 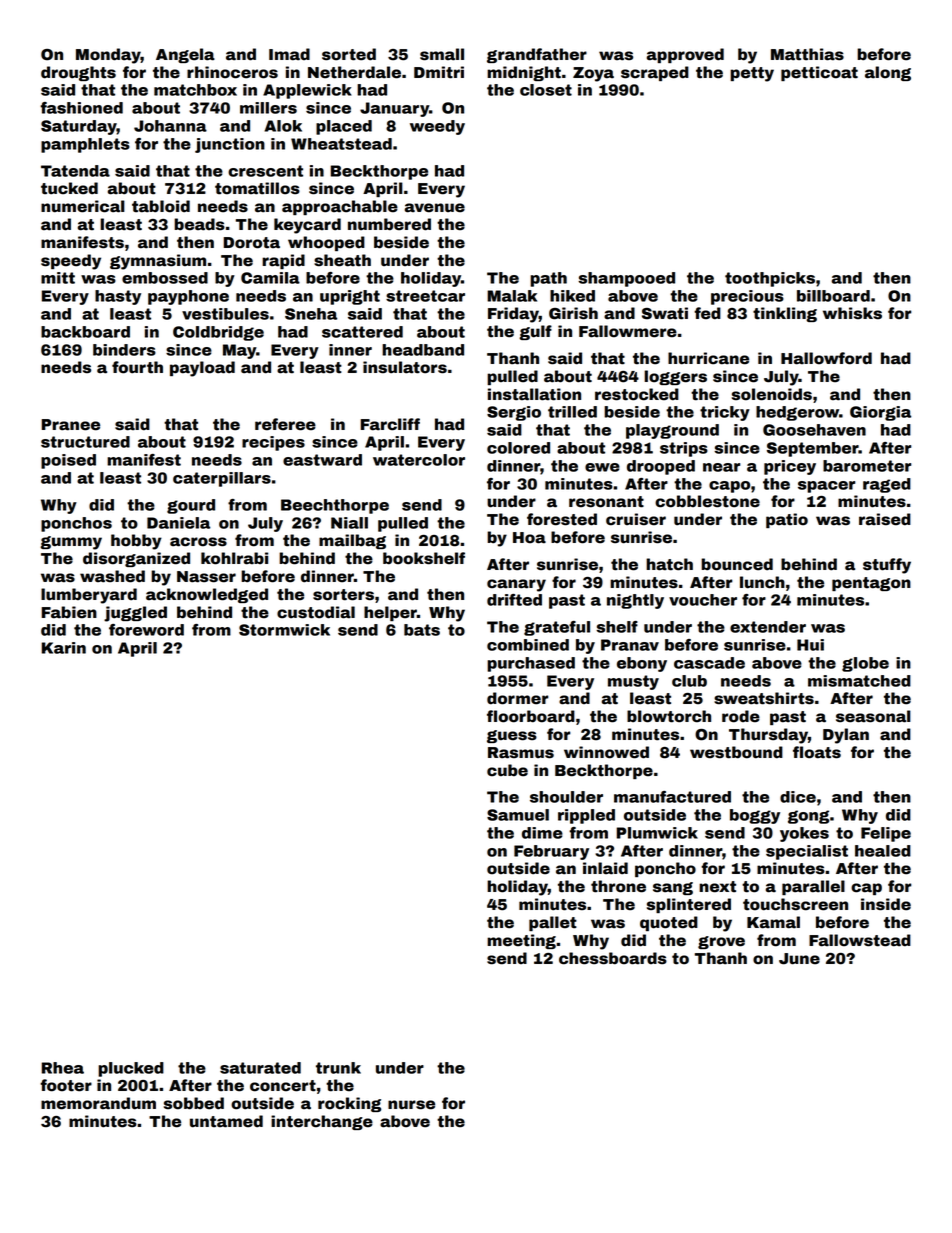 I want to click on shampooed, so click(x=626, y=279).
